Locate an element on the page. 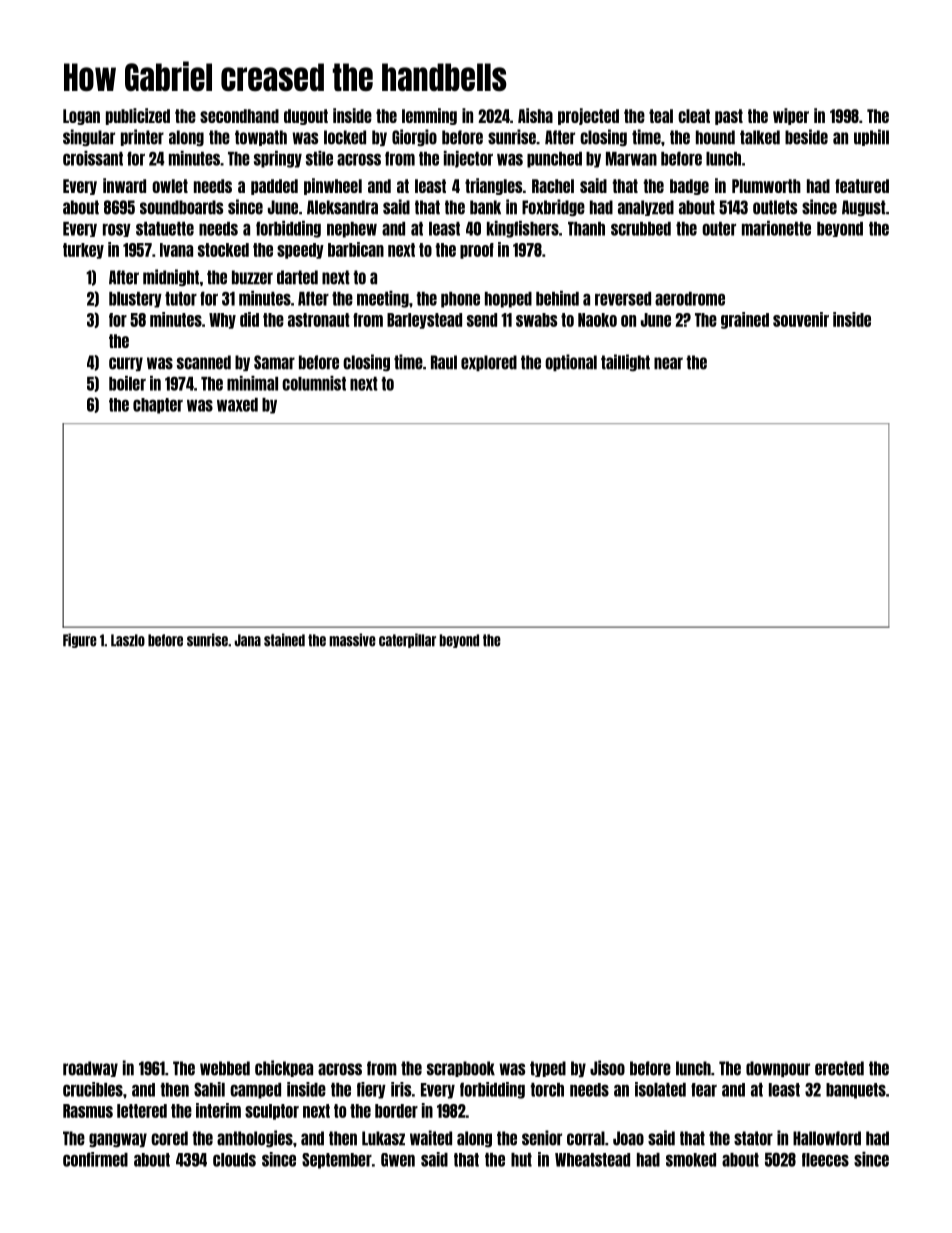  caterpillar is located at coordinates (407, 640).
